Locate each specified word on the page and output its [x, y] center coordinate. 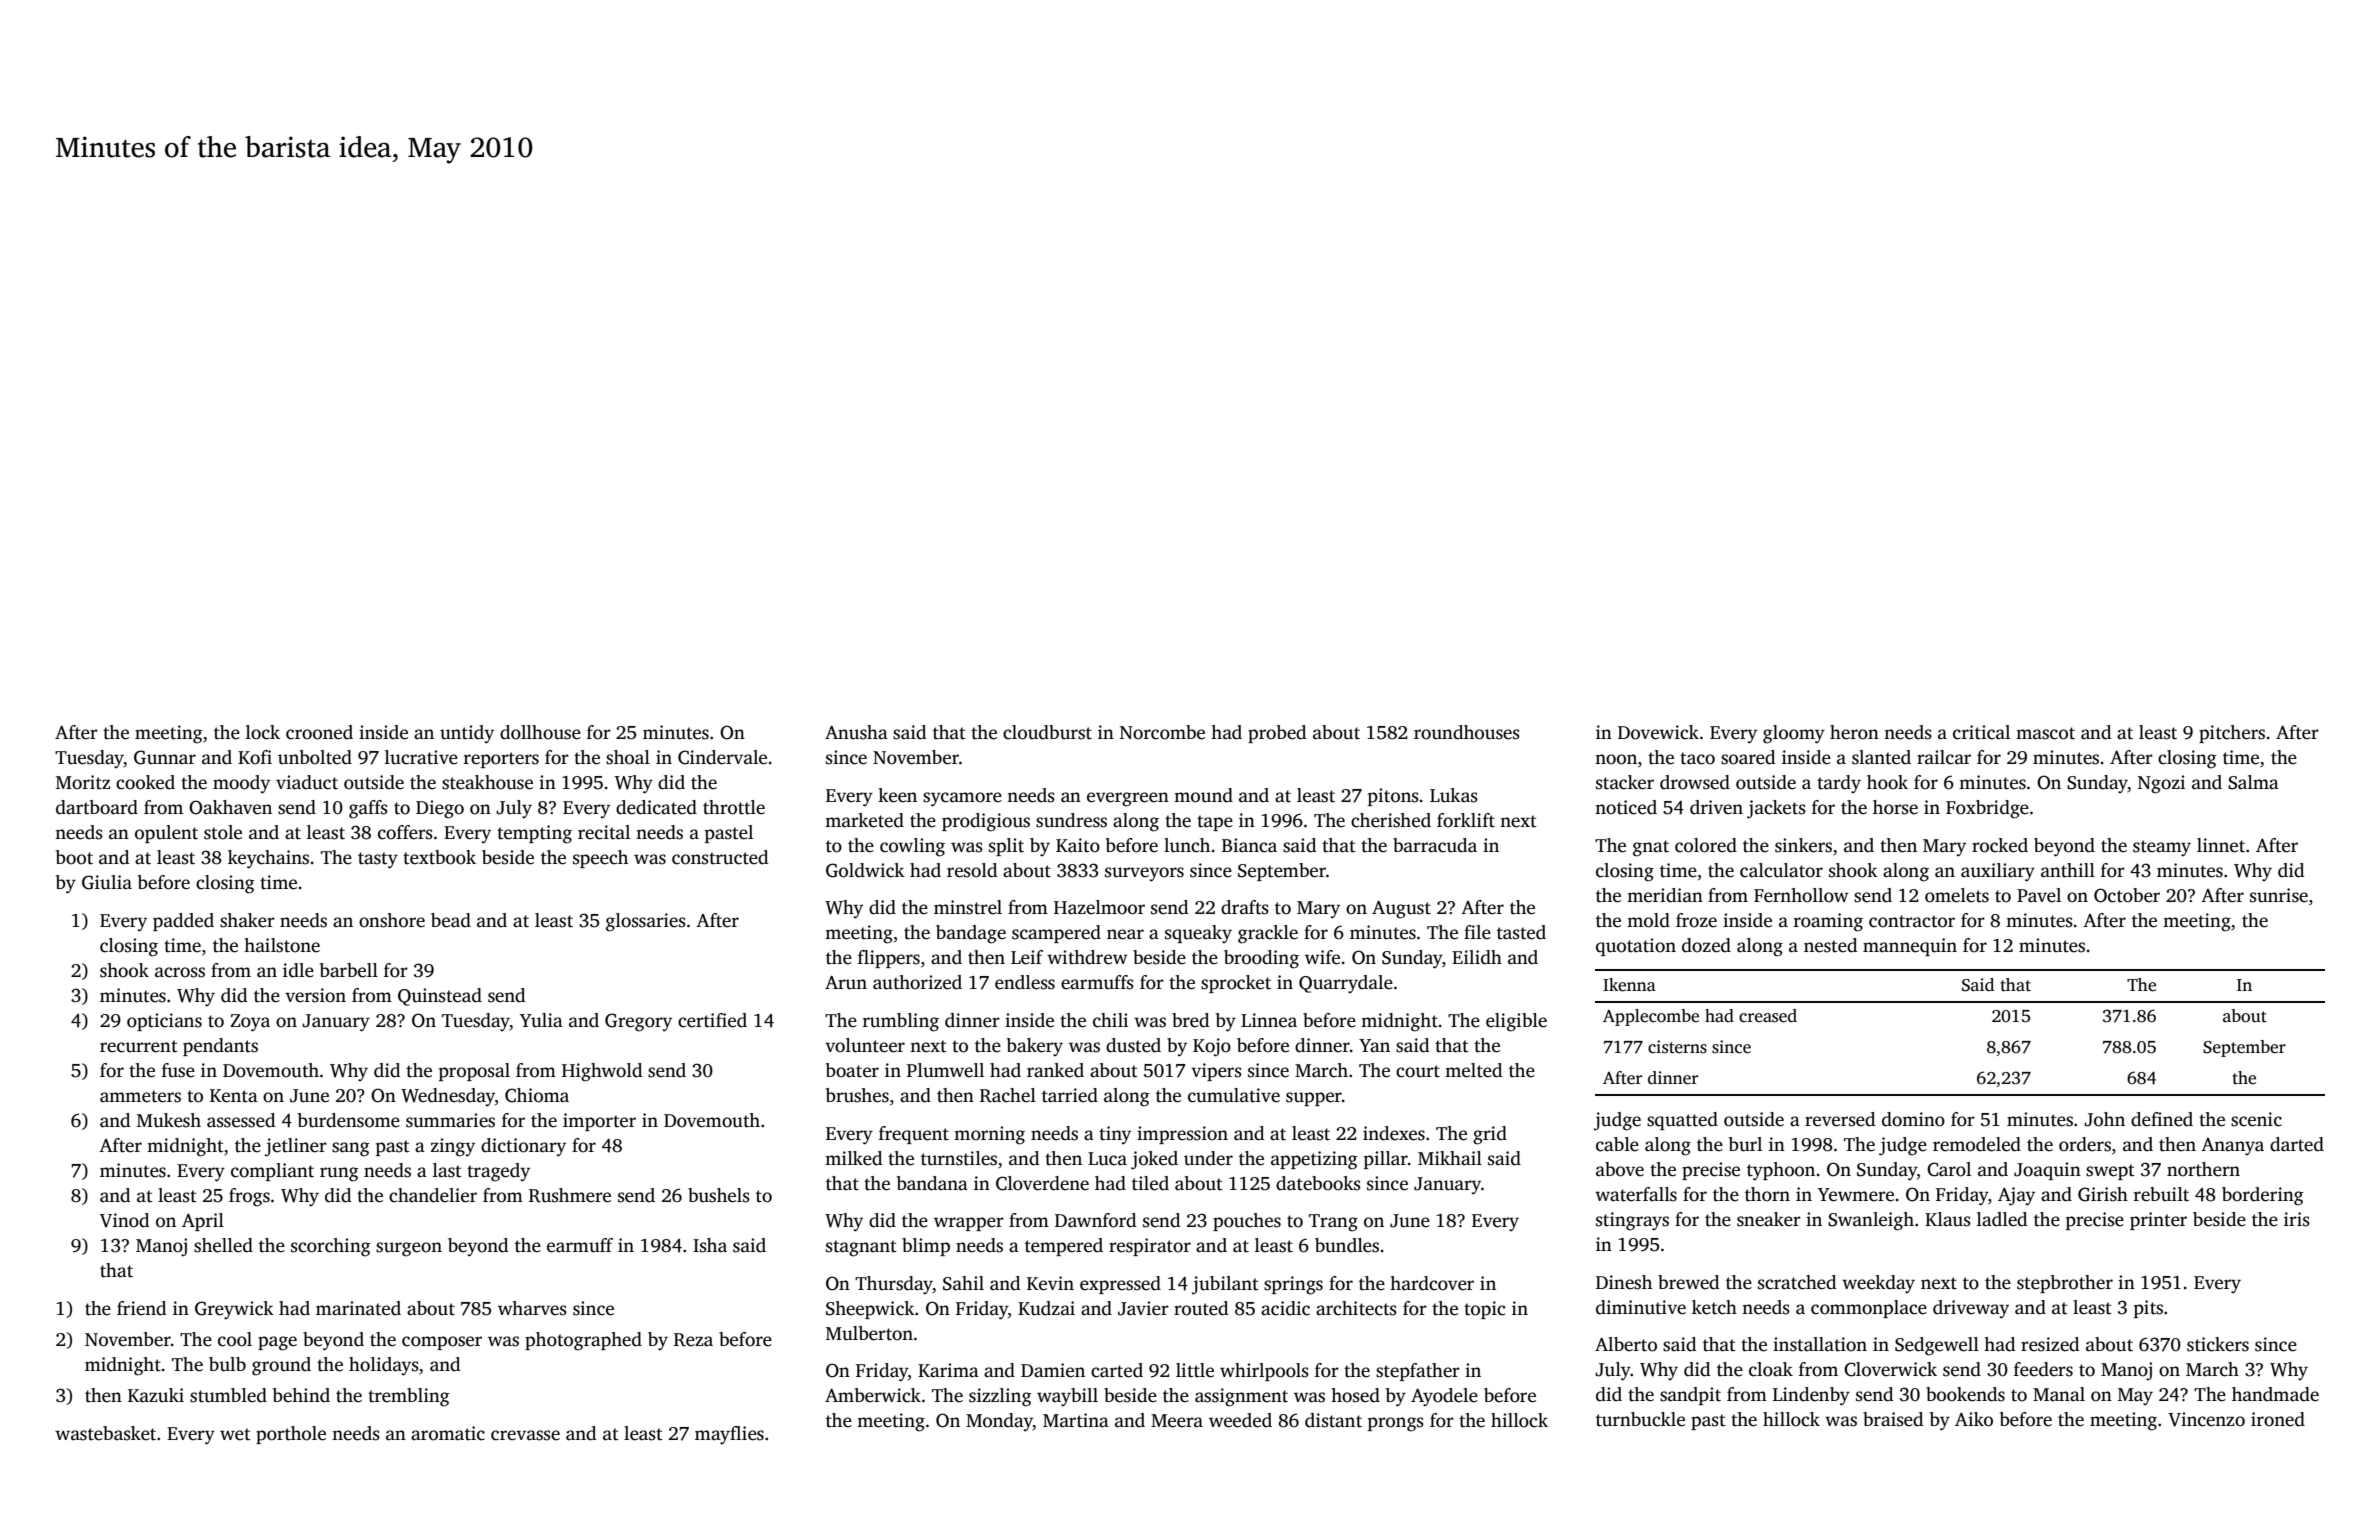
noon [1616, 759]
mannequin [1910, 947]
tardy [1839, 784]
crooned [319, 732]
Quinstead [440, 997]
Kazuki [156, 1395]
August [1401, 910]
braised [1893, 1419]
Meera [1177, 1421]
